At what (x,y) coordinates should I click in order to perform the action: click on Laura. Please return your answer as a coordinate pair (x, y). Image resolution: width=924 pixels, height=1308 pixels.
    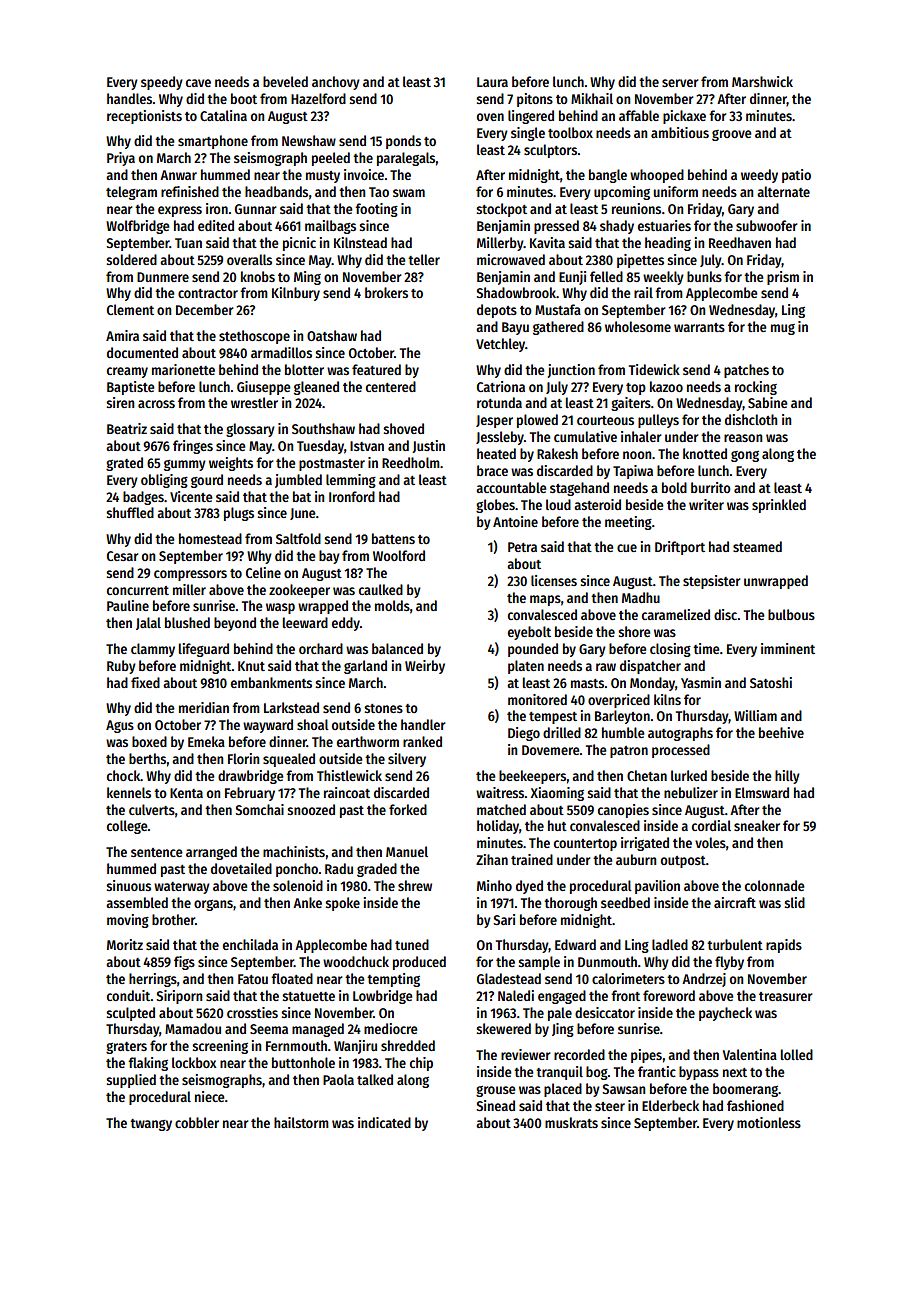
    Looking at the image, I should click on (492, 82).
